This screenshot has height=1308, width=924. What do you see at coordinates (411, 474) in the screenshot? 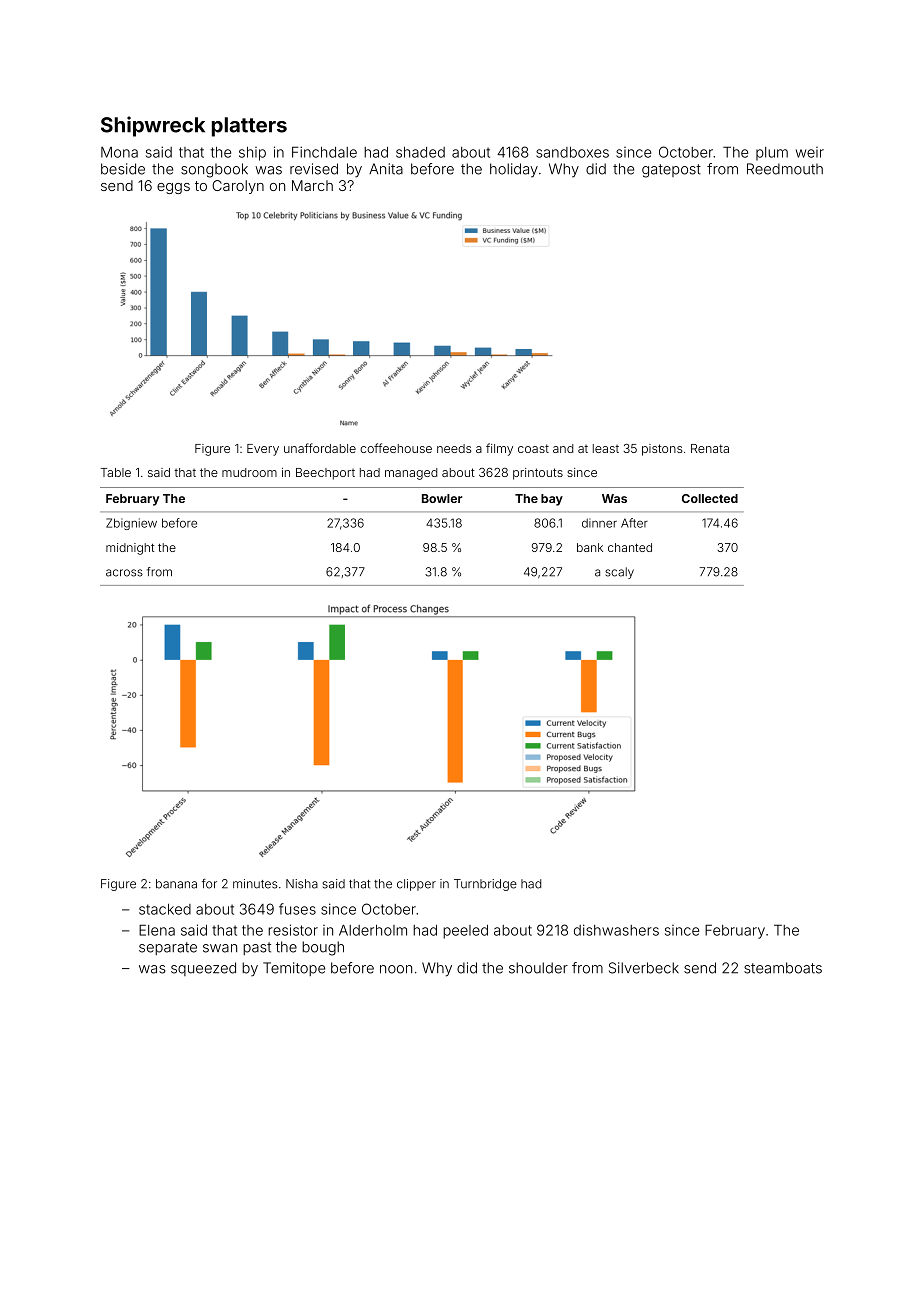
I see `managed` at bounding box center [411, 474].
